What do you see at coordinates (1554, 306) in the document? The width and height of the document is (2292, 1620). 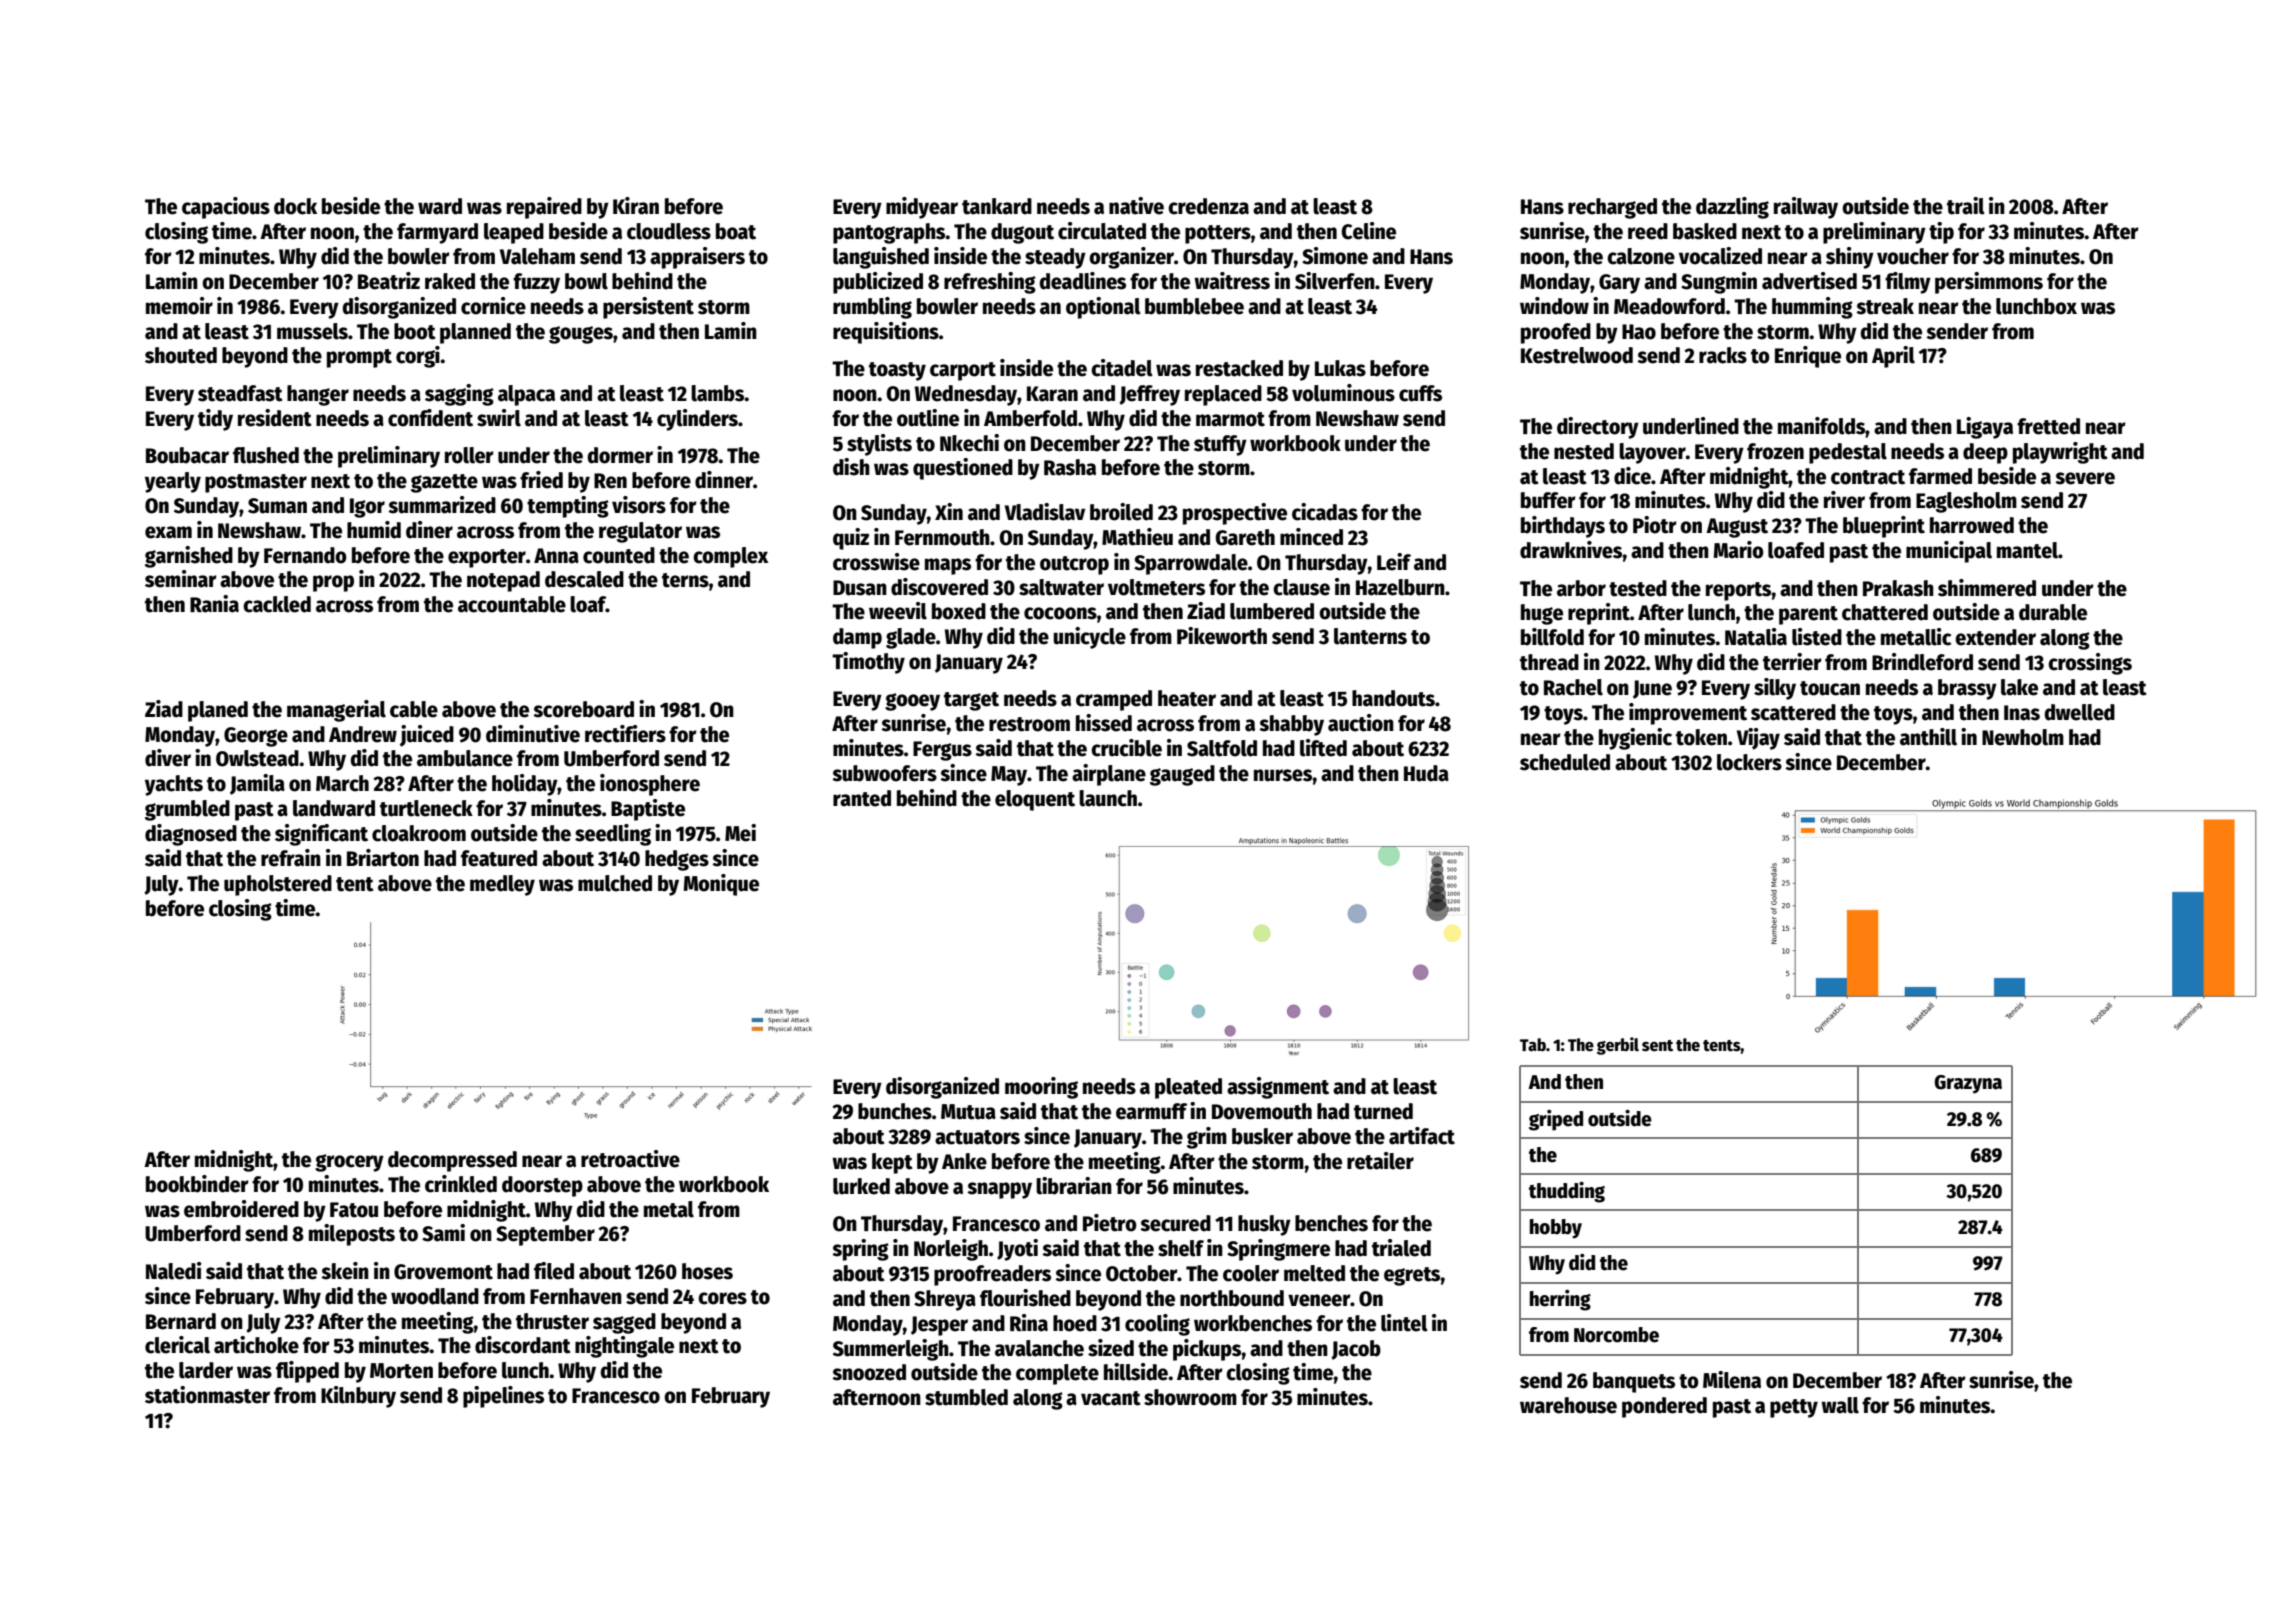 I see `window` at bounding box center [1554, 306].
